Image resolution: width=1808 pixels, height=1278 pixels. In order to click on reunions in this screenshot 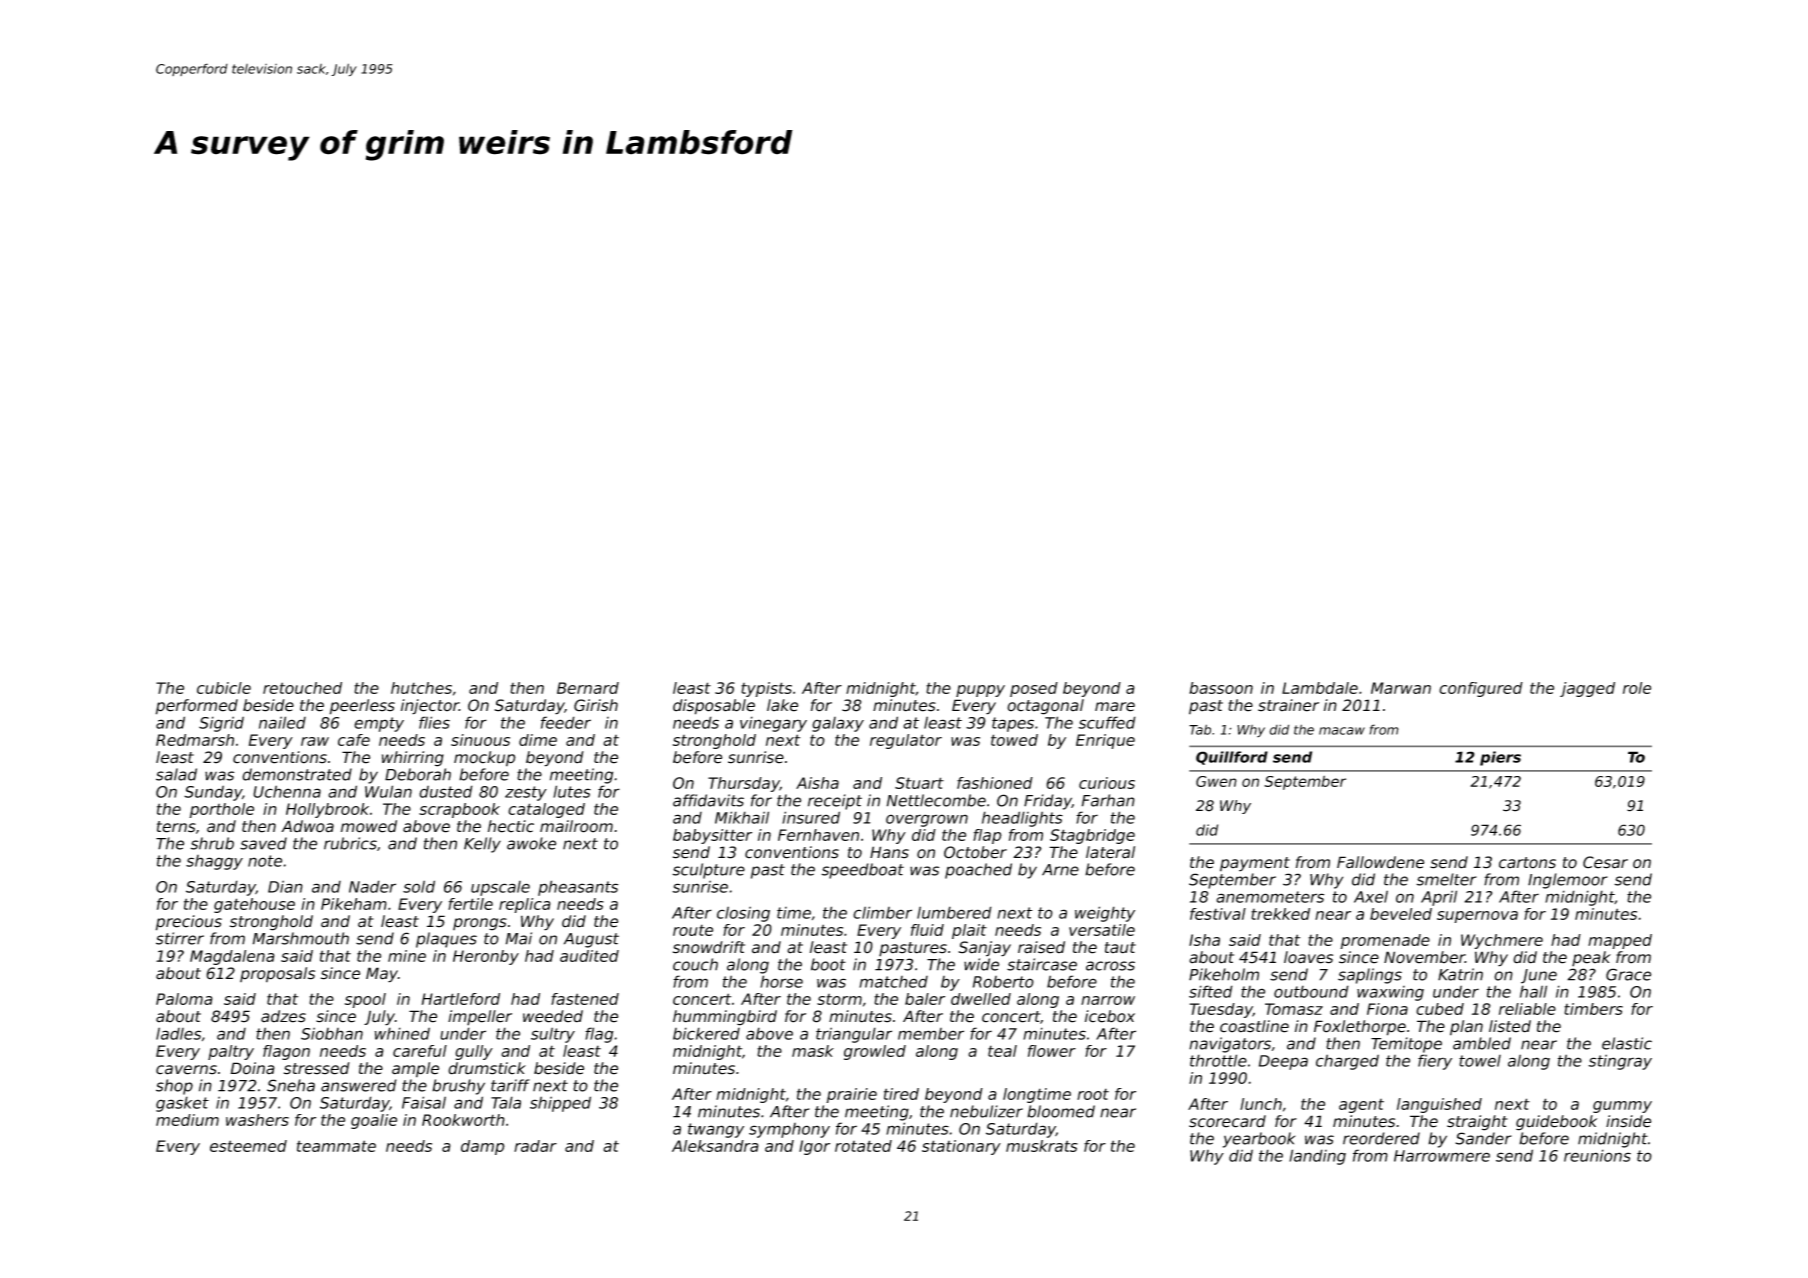, I will do `click(1597, 1155)`.
